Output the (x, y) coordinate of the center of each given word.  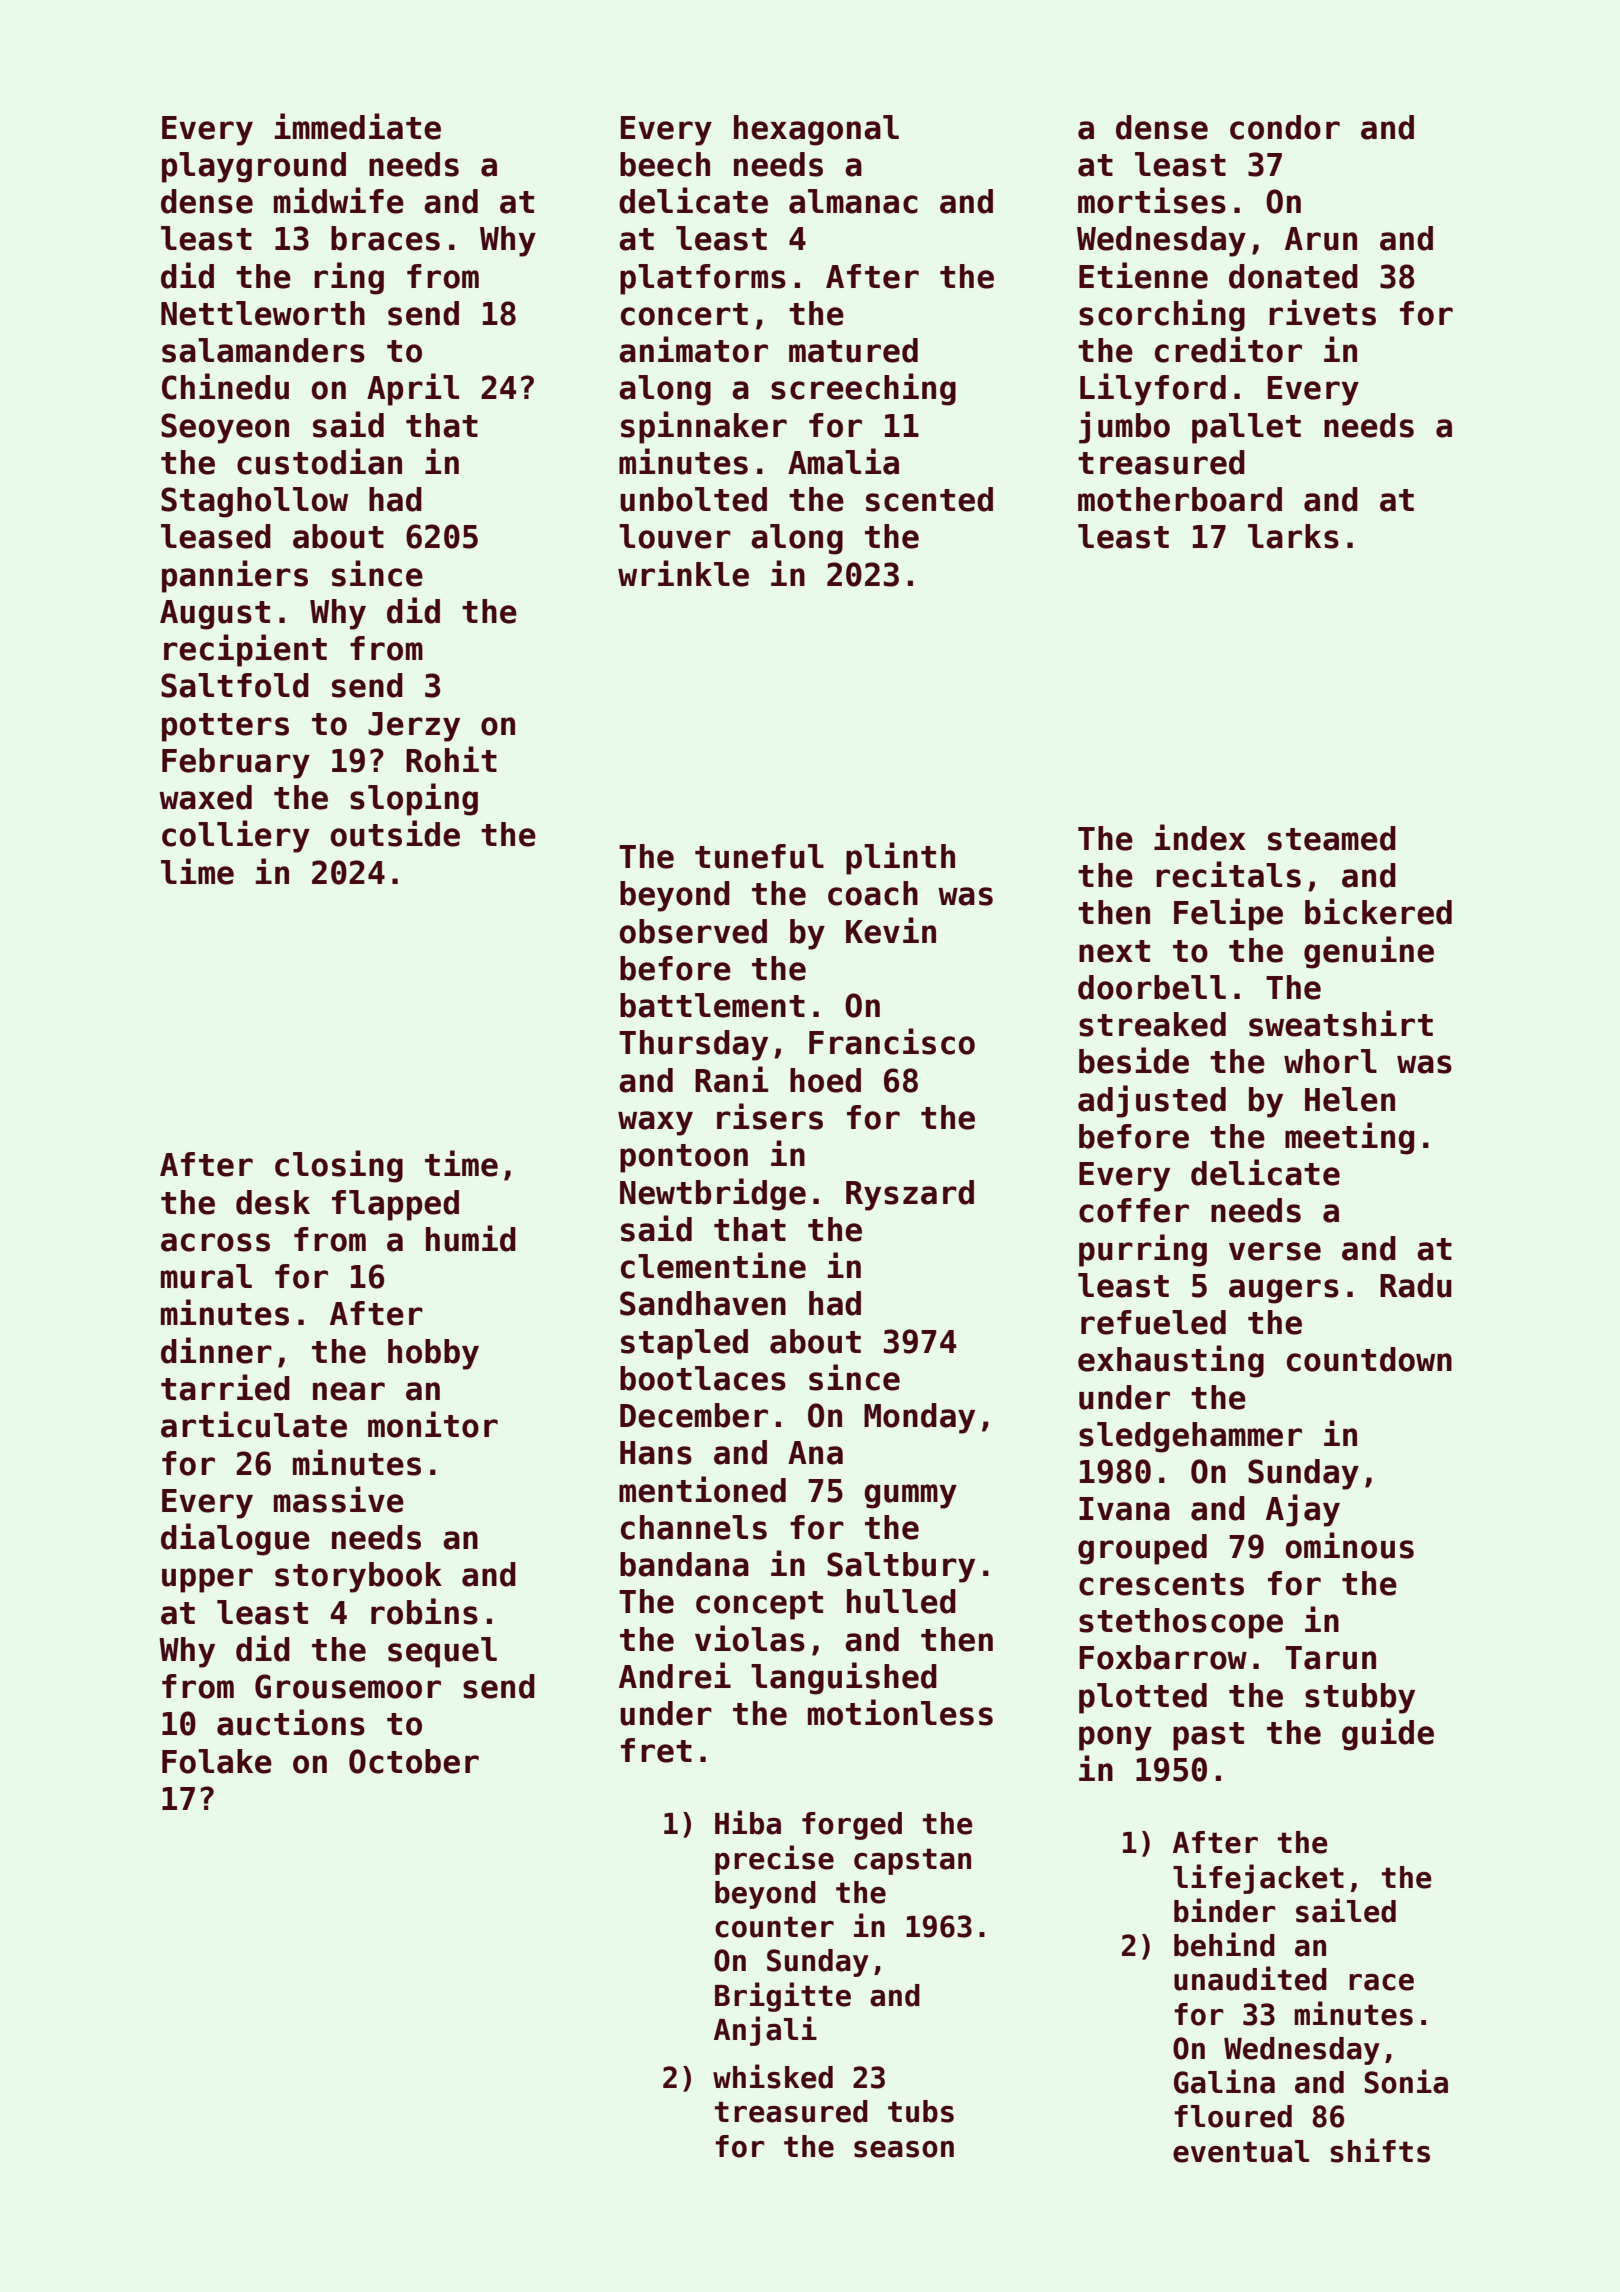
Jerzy (414, 727)
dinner (216, 1350)
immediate (358, 126)
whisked (773, 2076)
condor (1285, 127)
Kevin (891, 930)
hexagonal (816, 130)
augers (1284, 1291)
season (904, 2149)
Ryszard (910, 1195)
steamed (1332, 838)
